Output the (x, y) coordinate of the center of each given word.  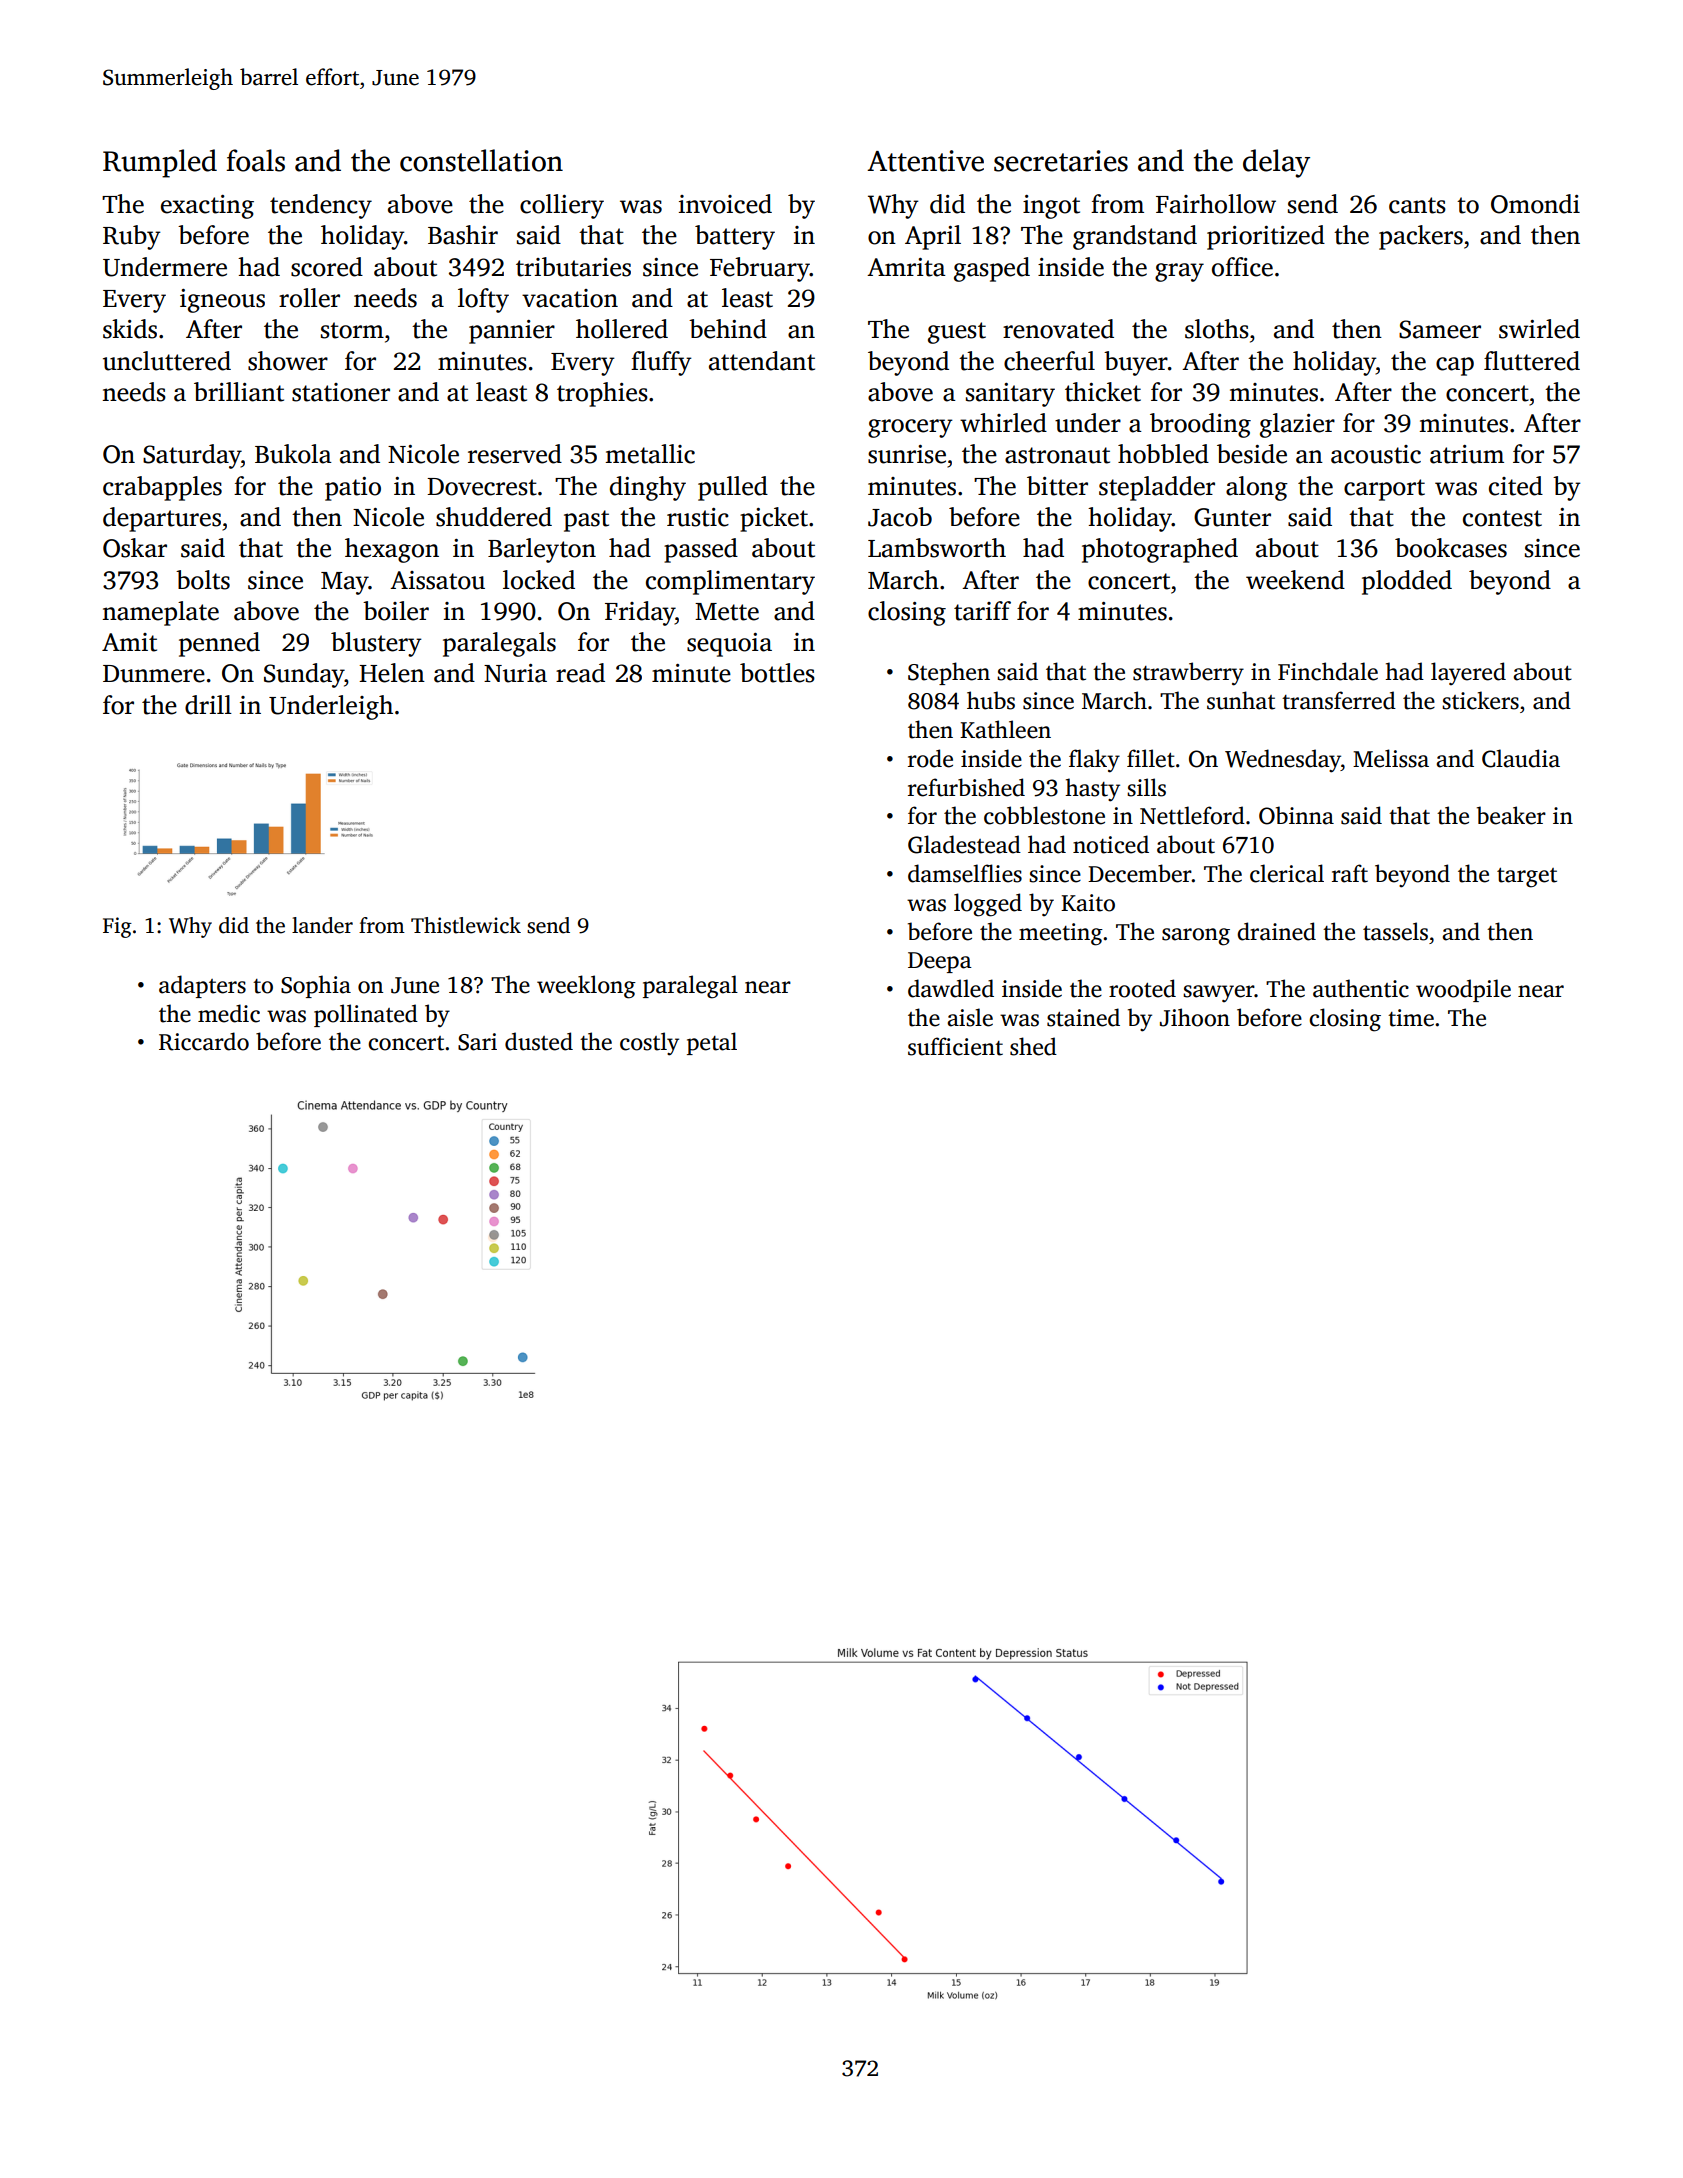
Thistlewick (466, 925)
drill (208, 705)
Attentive (925, 161)
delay (1276, 163)
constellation (481, 160)
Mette (727, 612)
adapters (202, 986)
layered (1468, 673)
